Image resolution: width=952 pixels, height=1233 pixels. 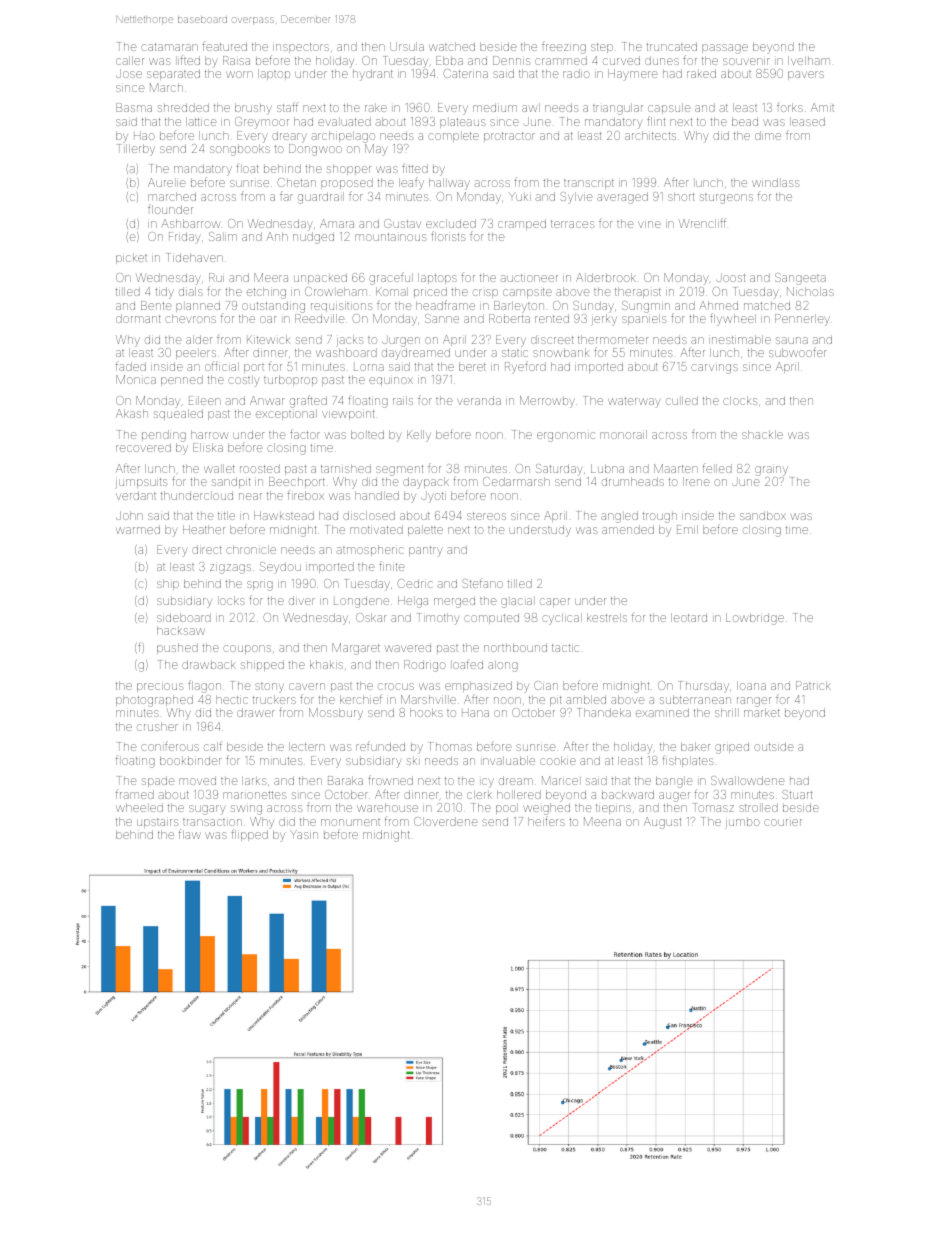 What do you see at coordinates (547, 402) in the image?
I see `Merrowby` at bounding box center [547, 402].
